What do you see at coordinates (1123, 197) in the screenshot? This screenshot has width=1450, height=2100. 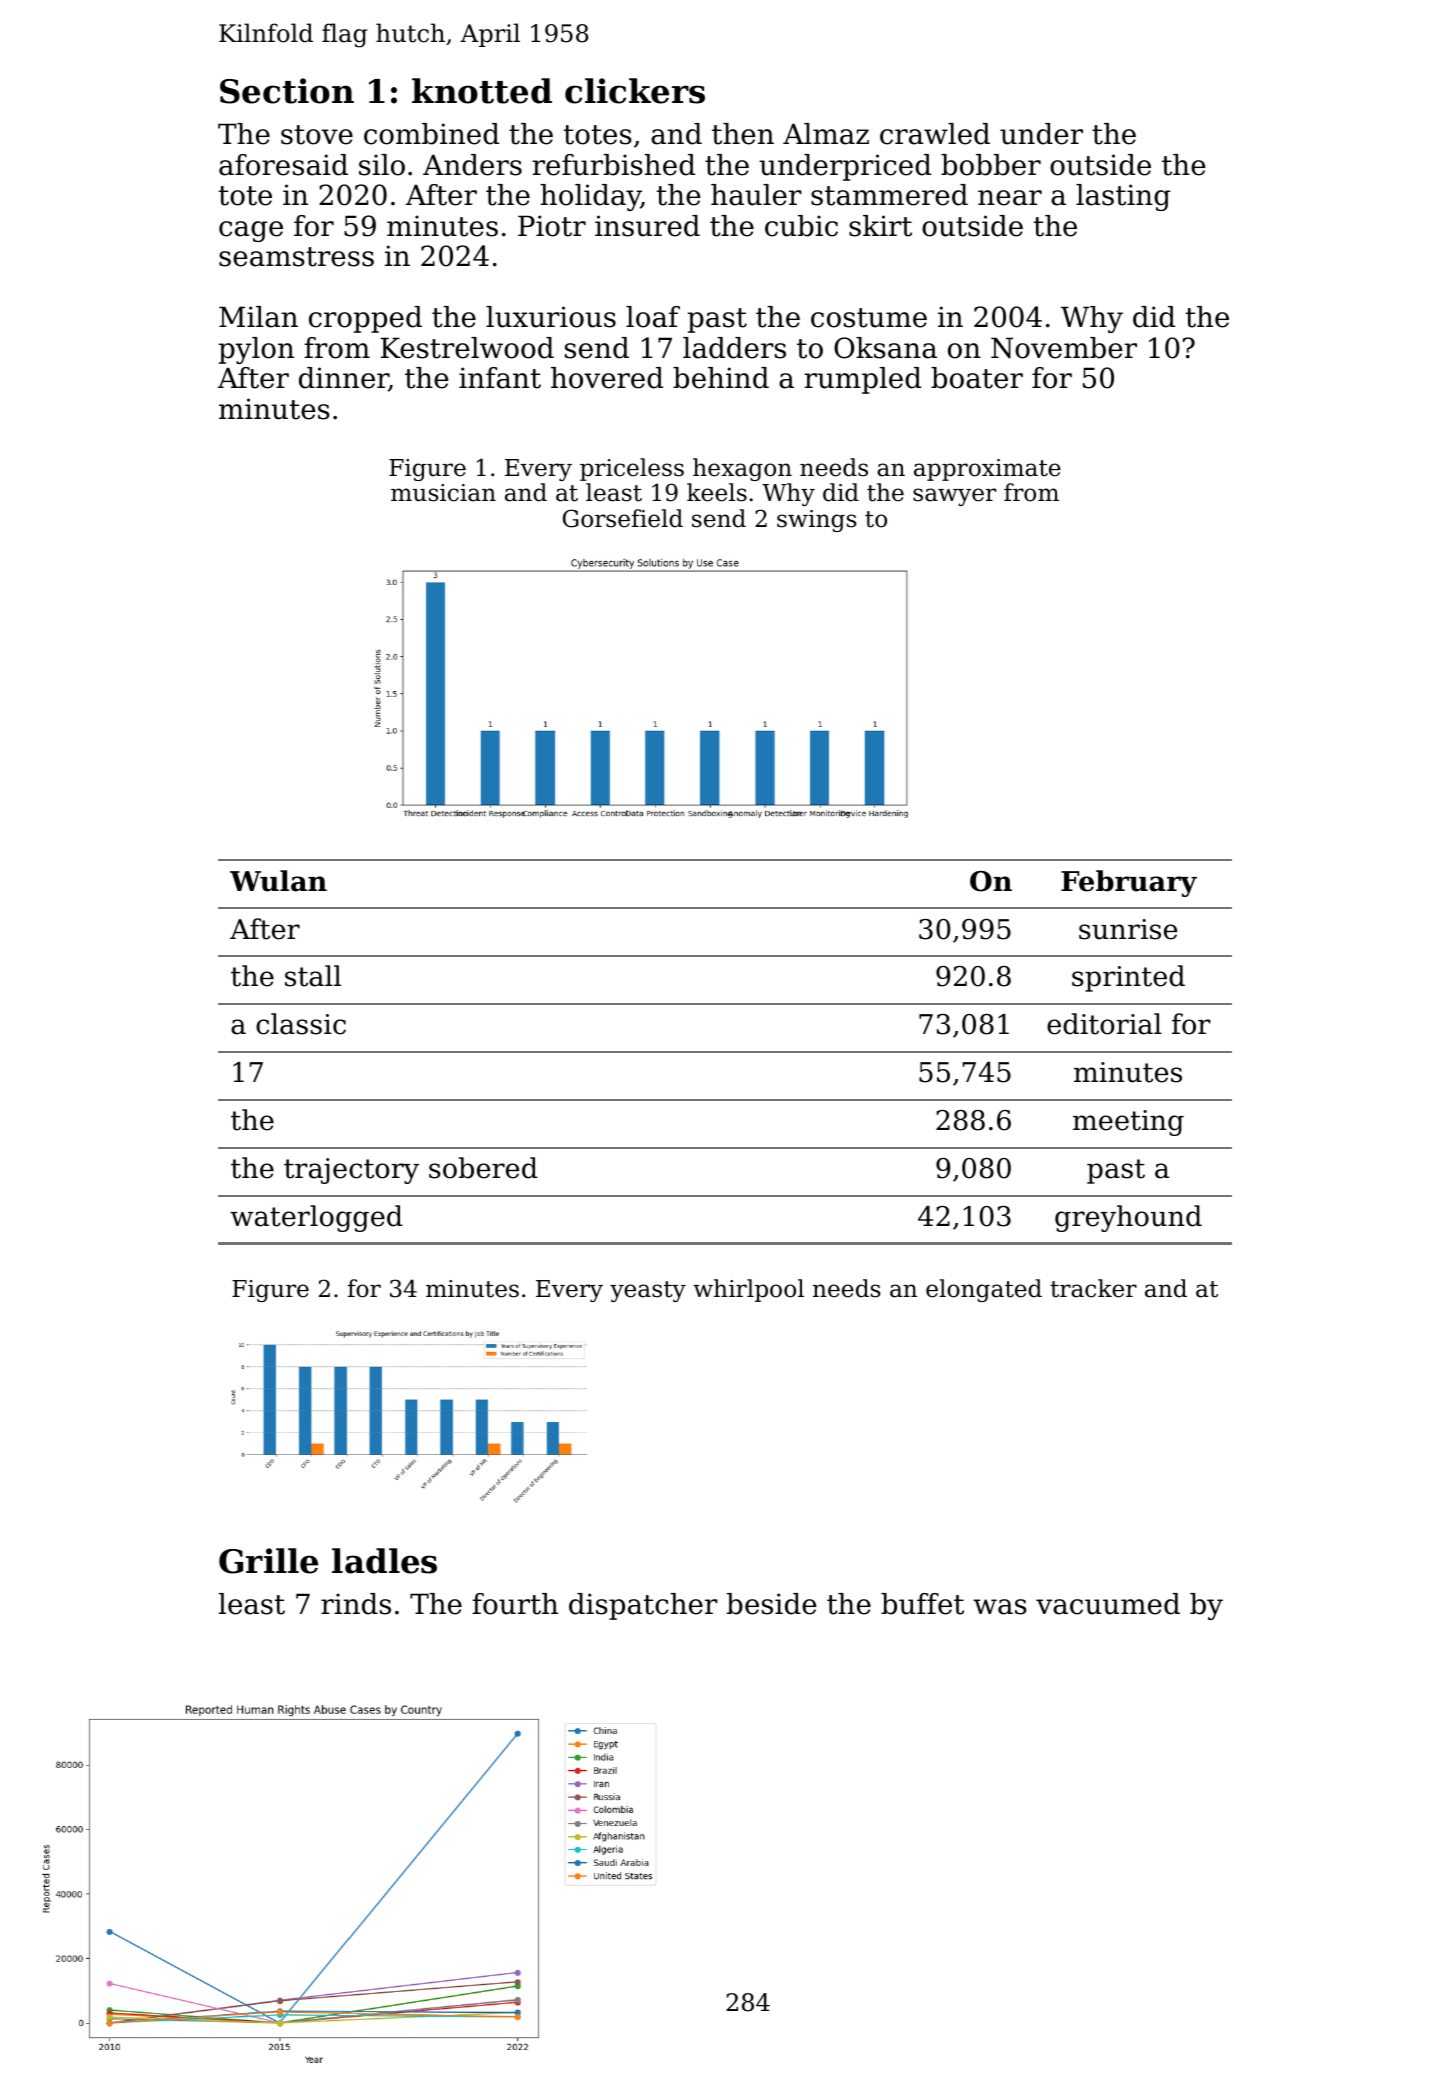 I see `lasting` at bounding box center [1123, 197].
